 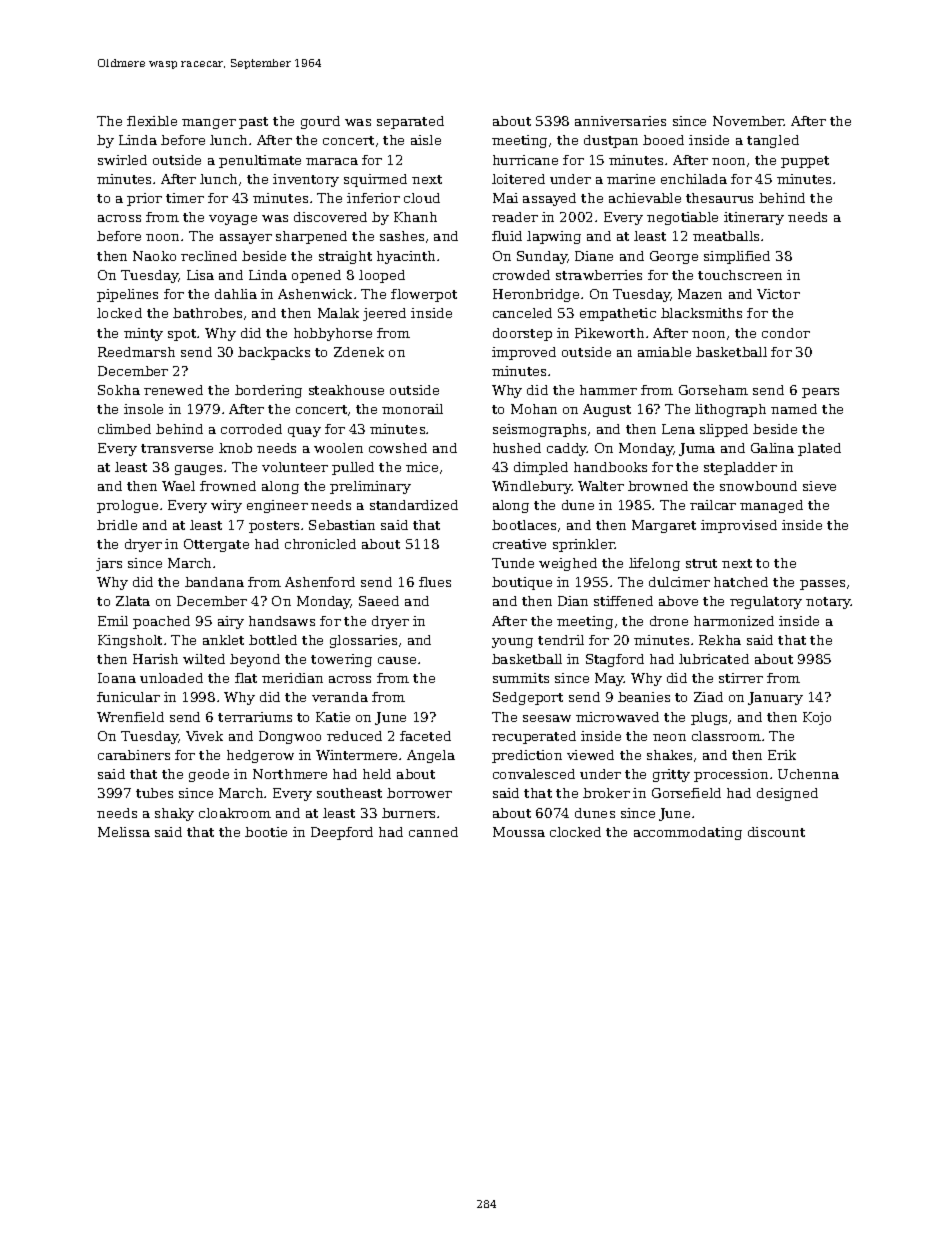 I want to click on touchscreen, so click(x=740, y=275).
